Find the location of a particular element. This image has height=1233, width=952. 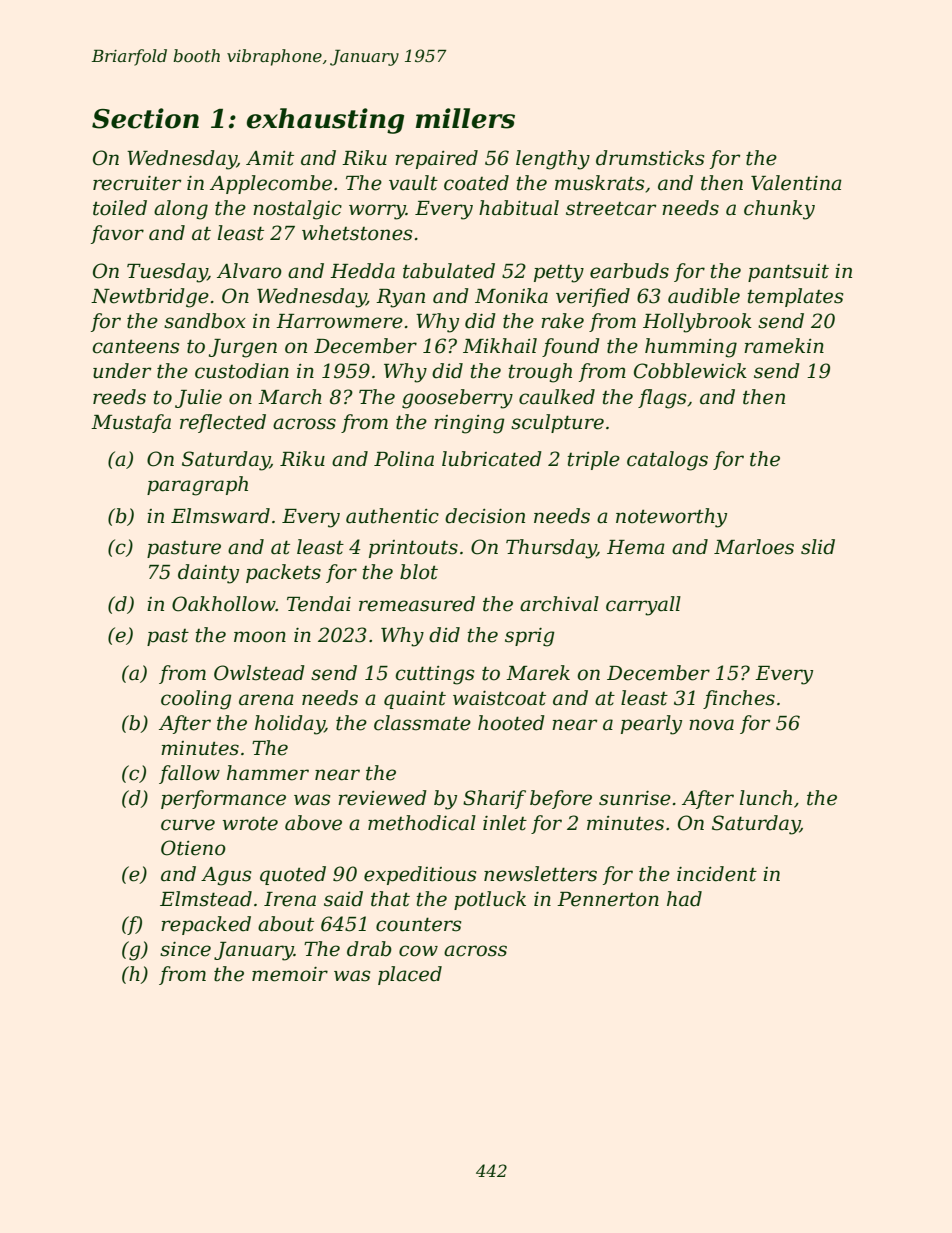

audible is located at coordinates (704, 296).
